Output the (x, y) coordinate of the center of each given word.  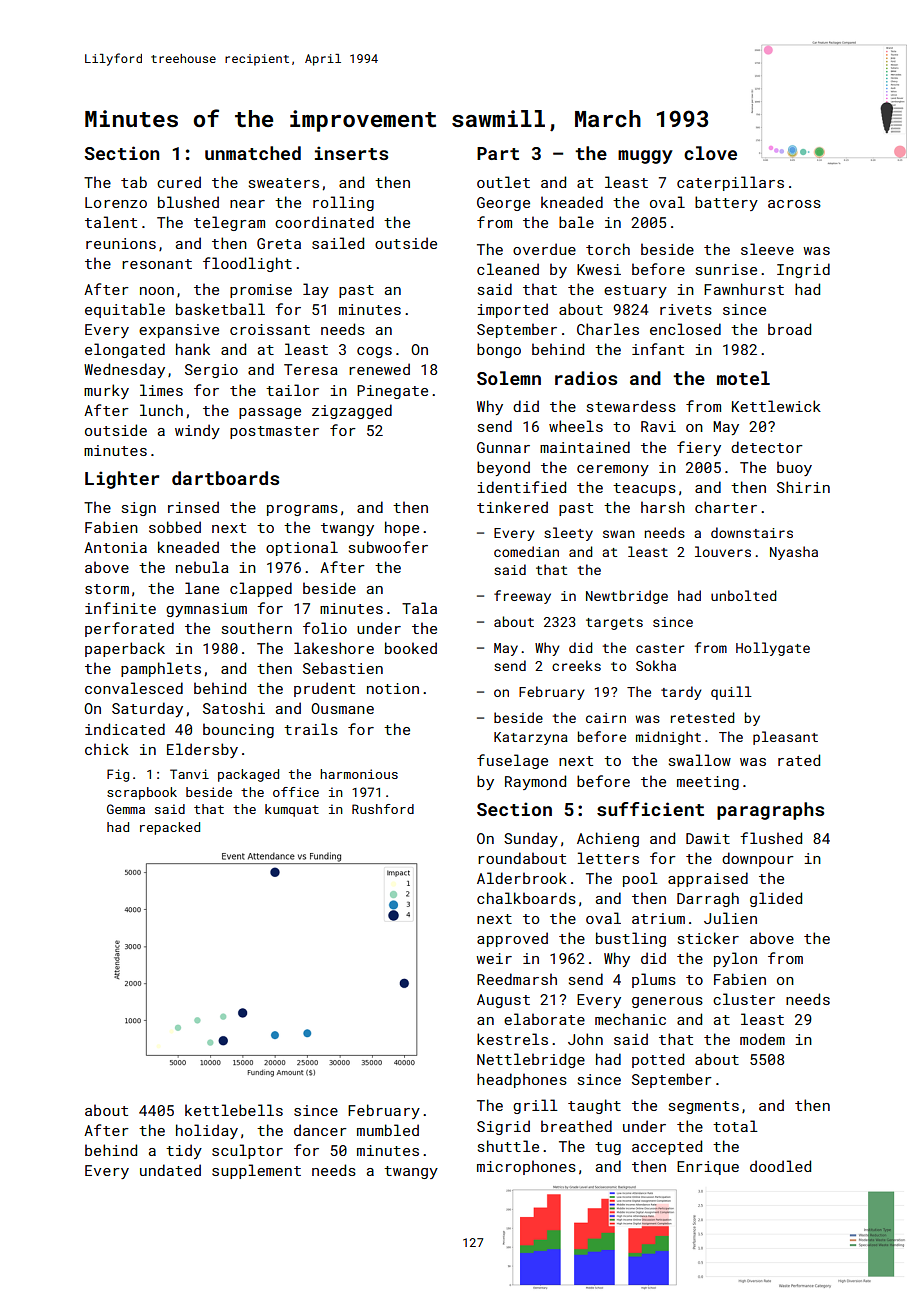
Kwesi (599, 269)
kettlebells (234, 1110)
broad (789, 329)
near (247, 204)
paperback (125, 649)
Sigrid (503, 1127)
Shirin (803, 487)
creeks (576, 665)
